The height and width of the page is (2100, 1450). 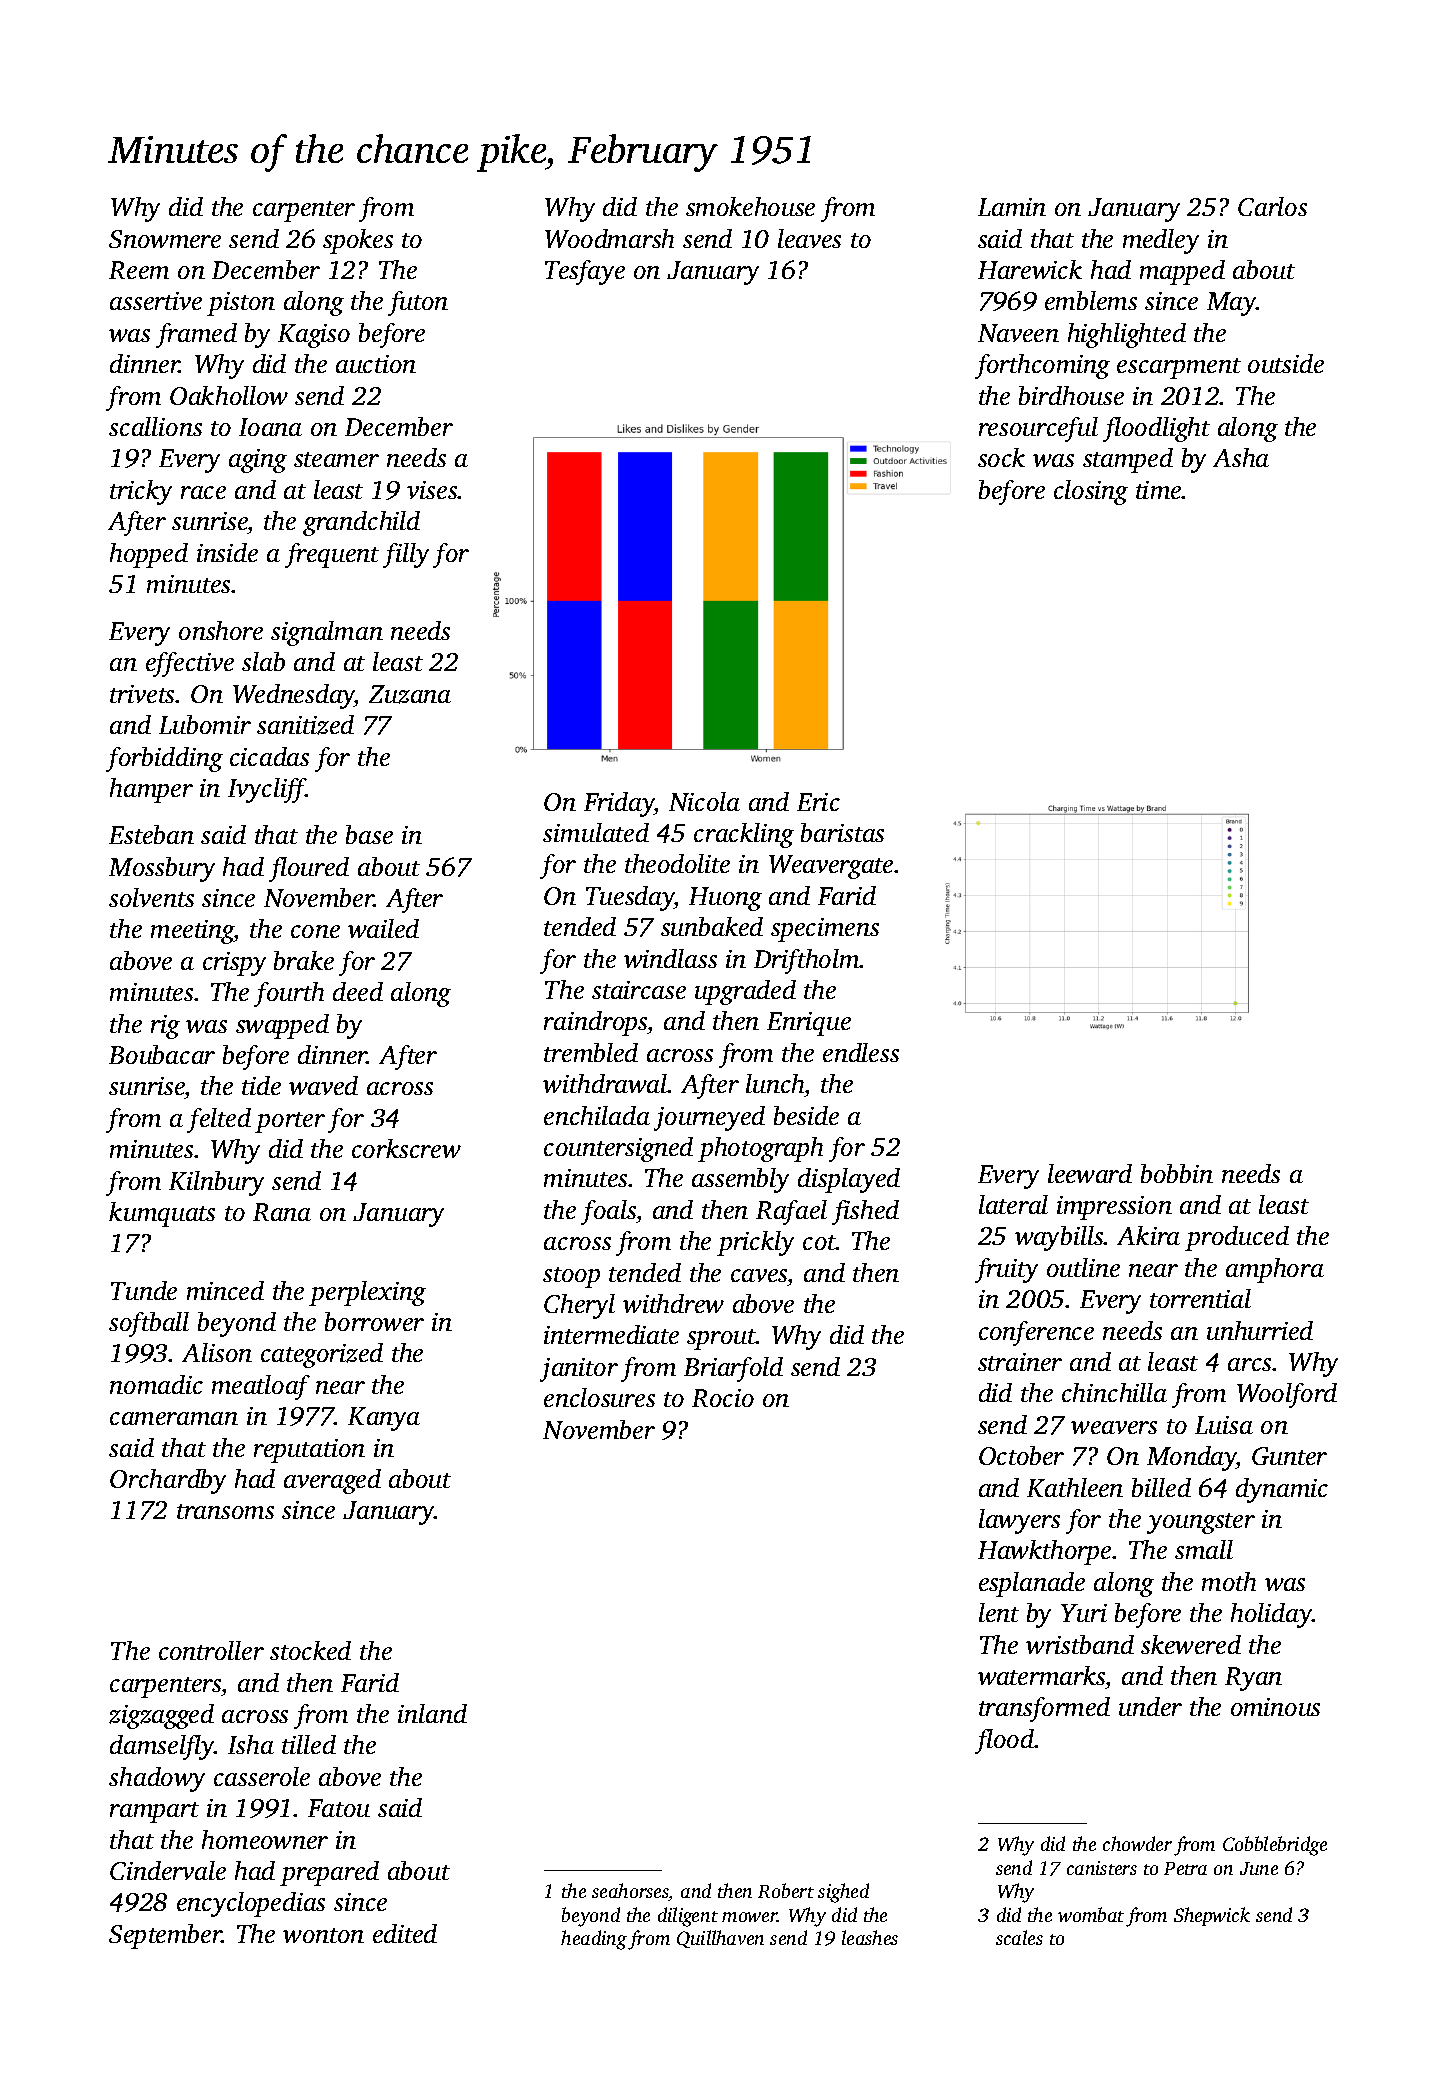 I want to click on corkscrew, so click(x=406, y=1148).
